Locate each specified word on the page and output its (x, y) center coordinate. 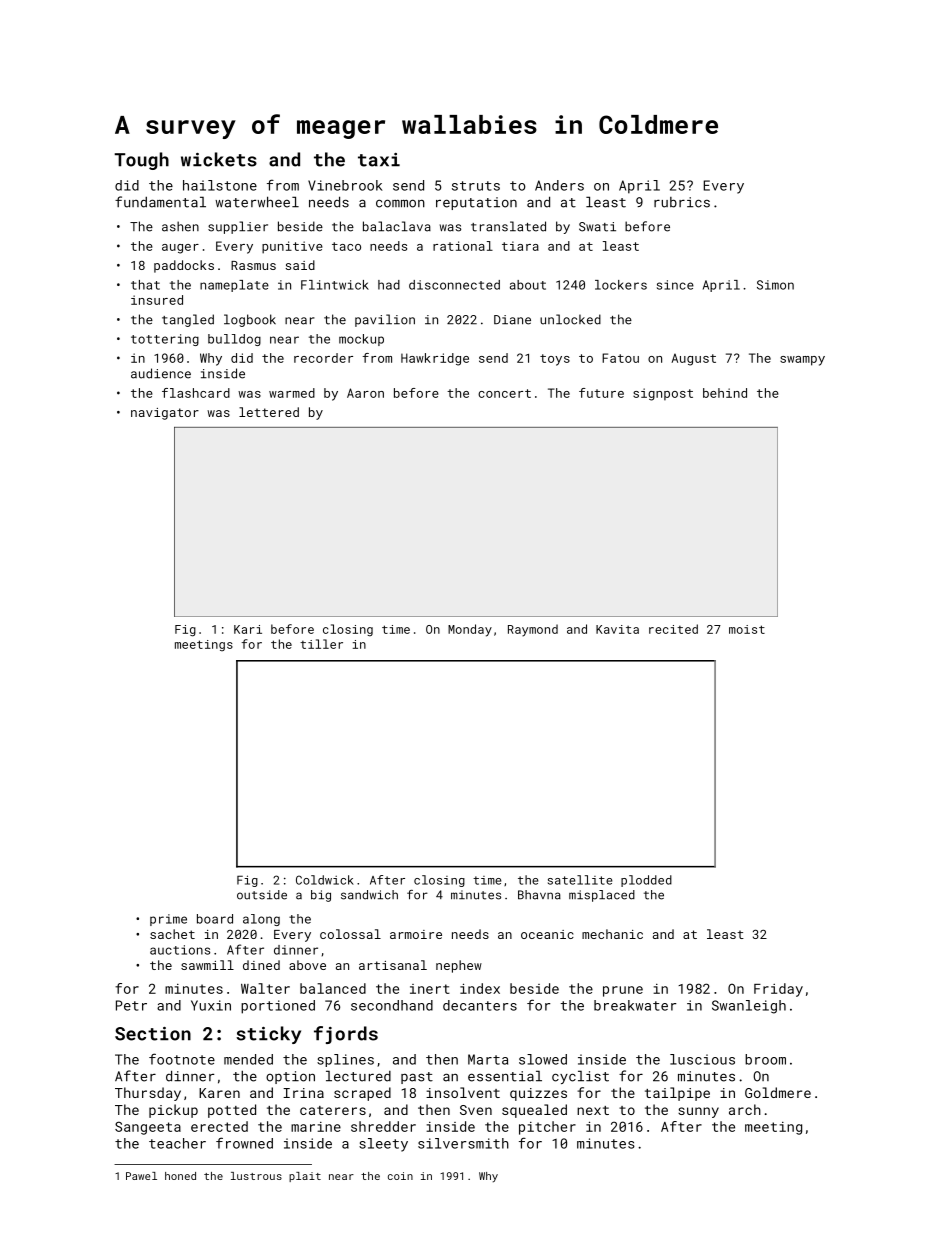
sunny (698, 1112)
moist (747, 629)
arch (745, 1109)
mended (248, 1059)
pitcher (547, 1128)
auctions (180, 950)
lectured (358, 1076)
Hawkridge (435, 359)
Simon (775, 285)
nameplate (234, 286)
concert (504, 393)
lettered (269, 412)
